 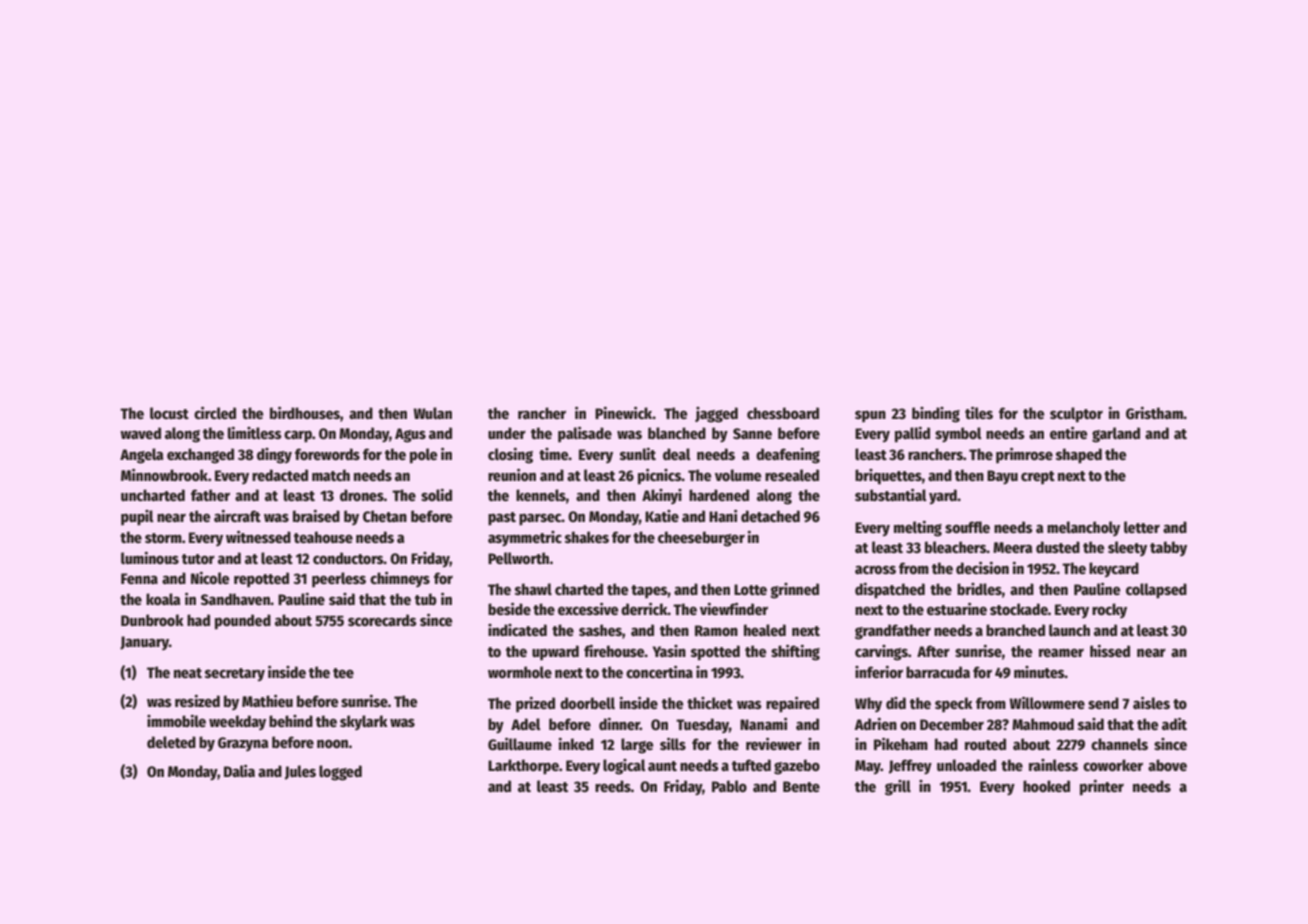 I want to click on neat, so click(x=188, y=673).
